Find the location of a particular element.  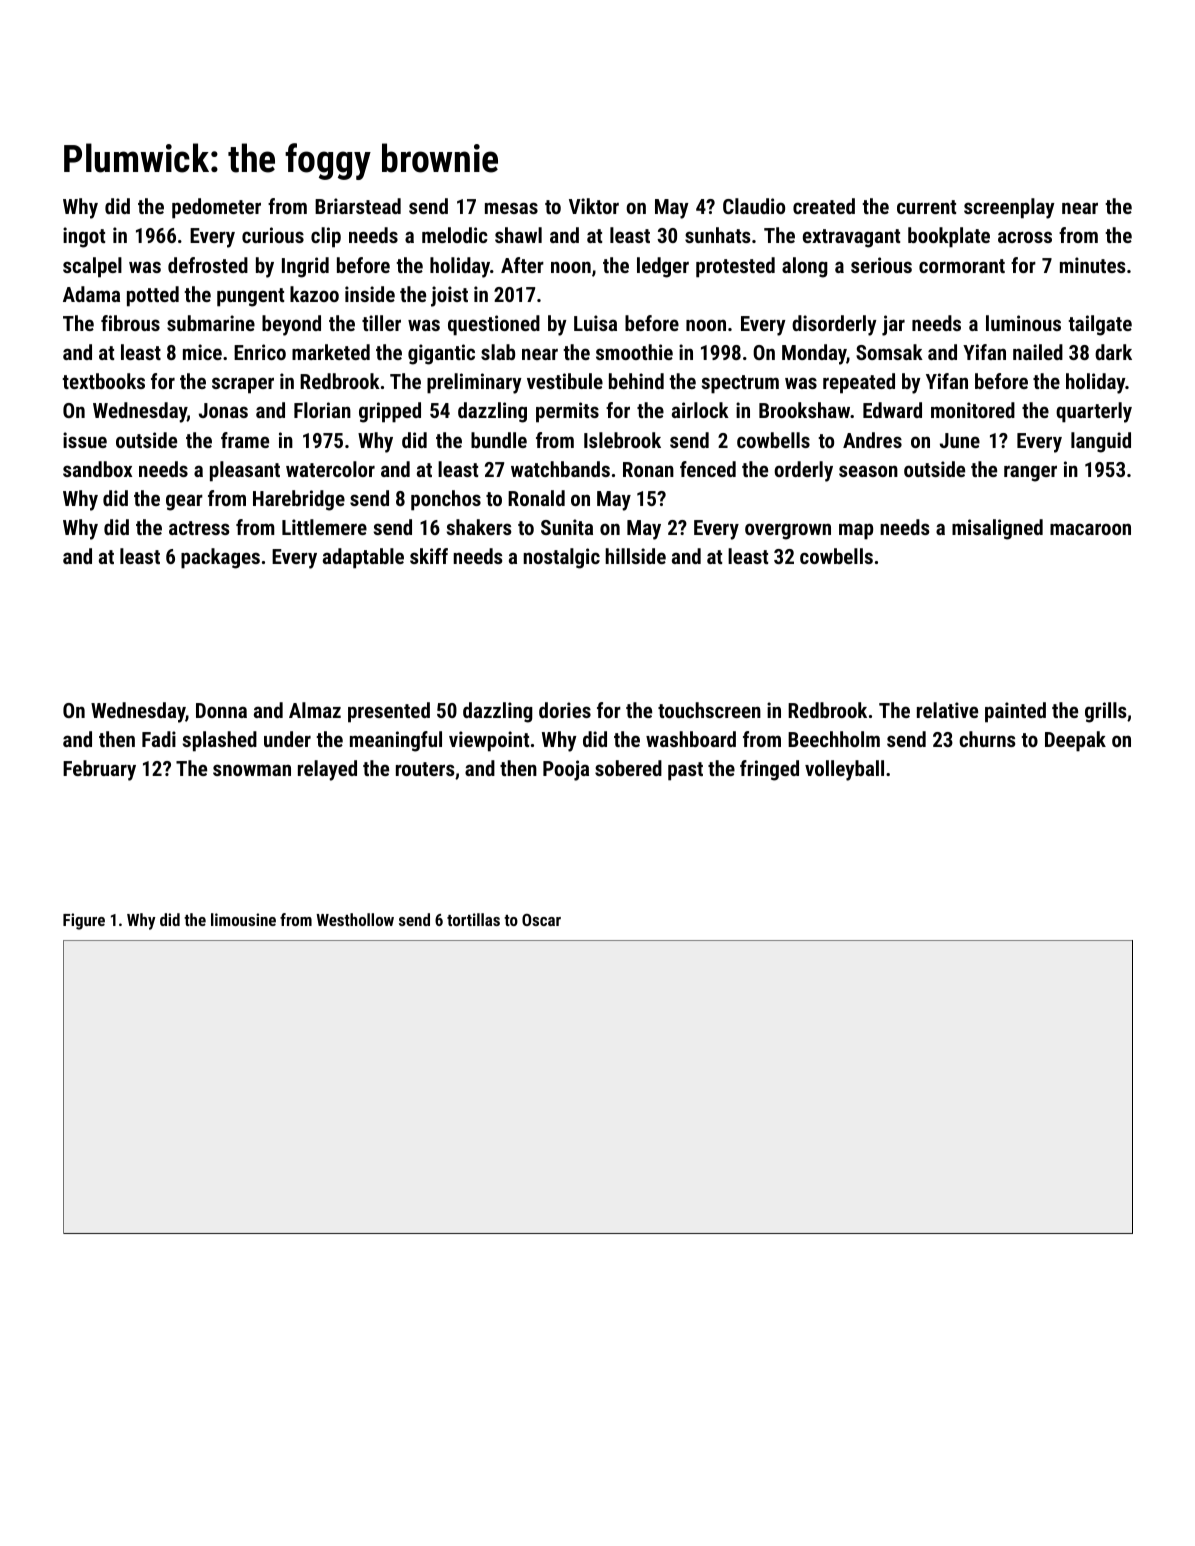

issue is located at coordinates (85, 440).
